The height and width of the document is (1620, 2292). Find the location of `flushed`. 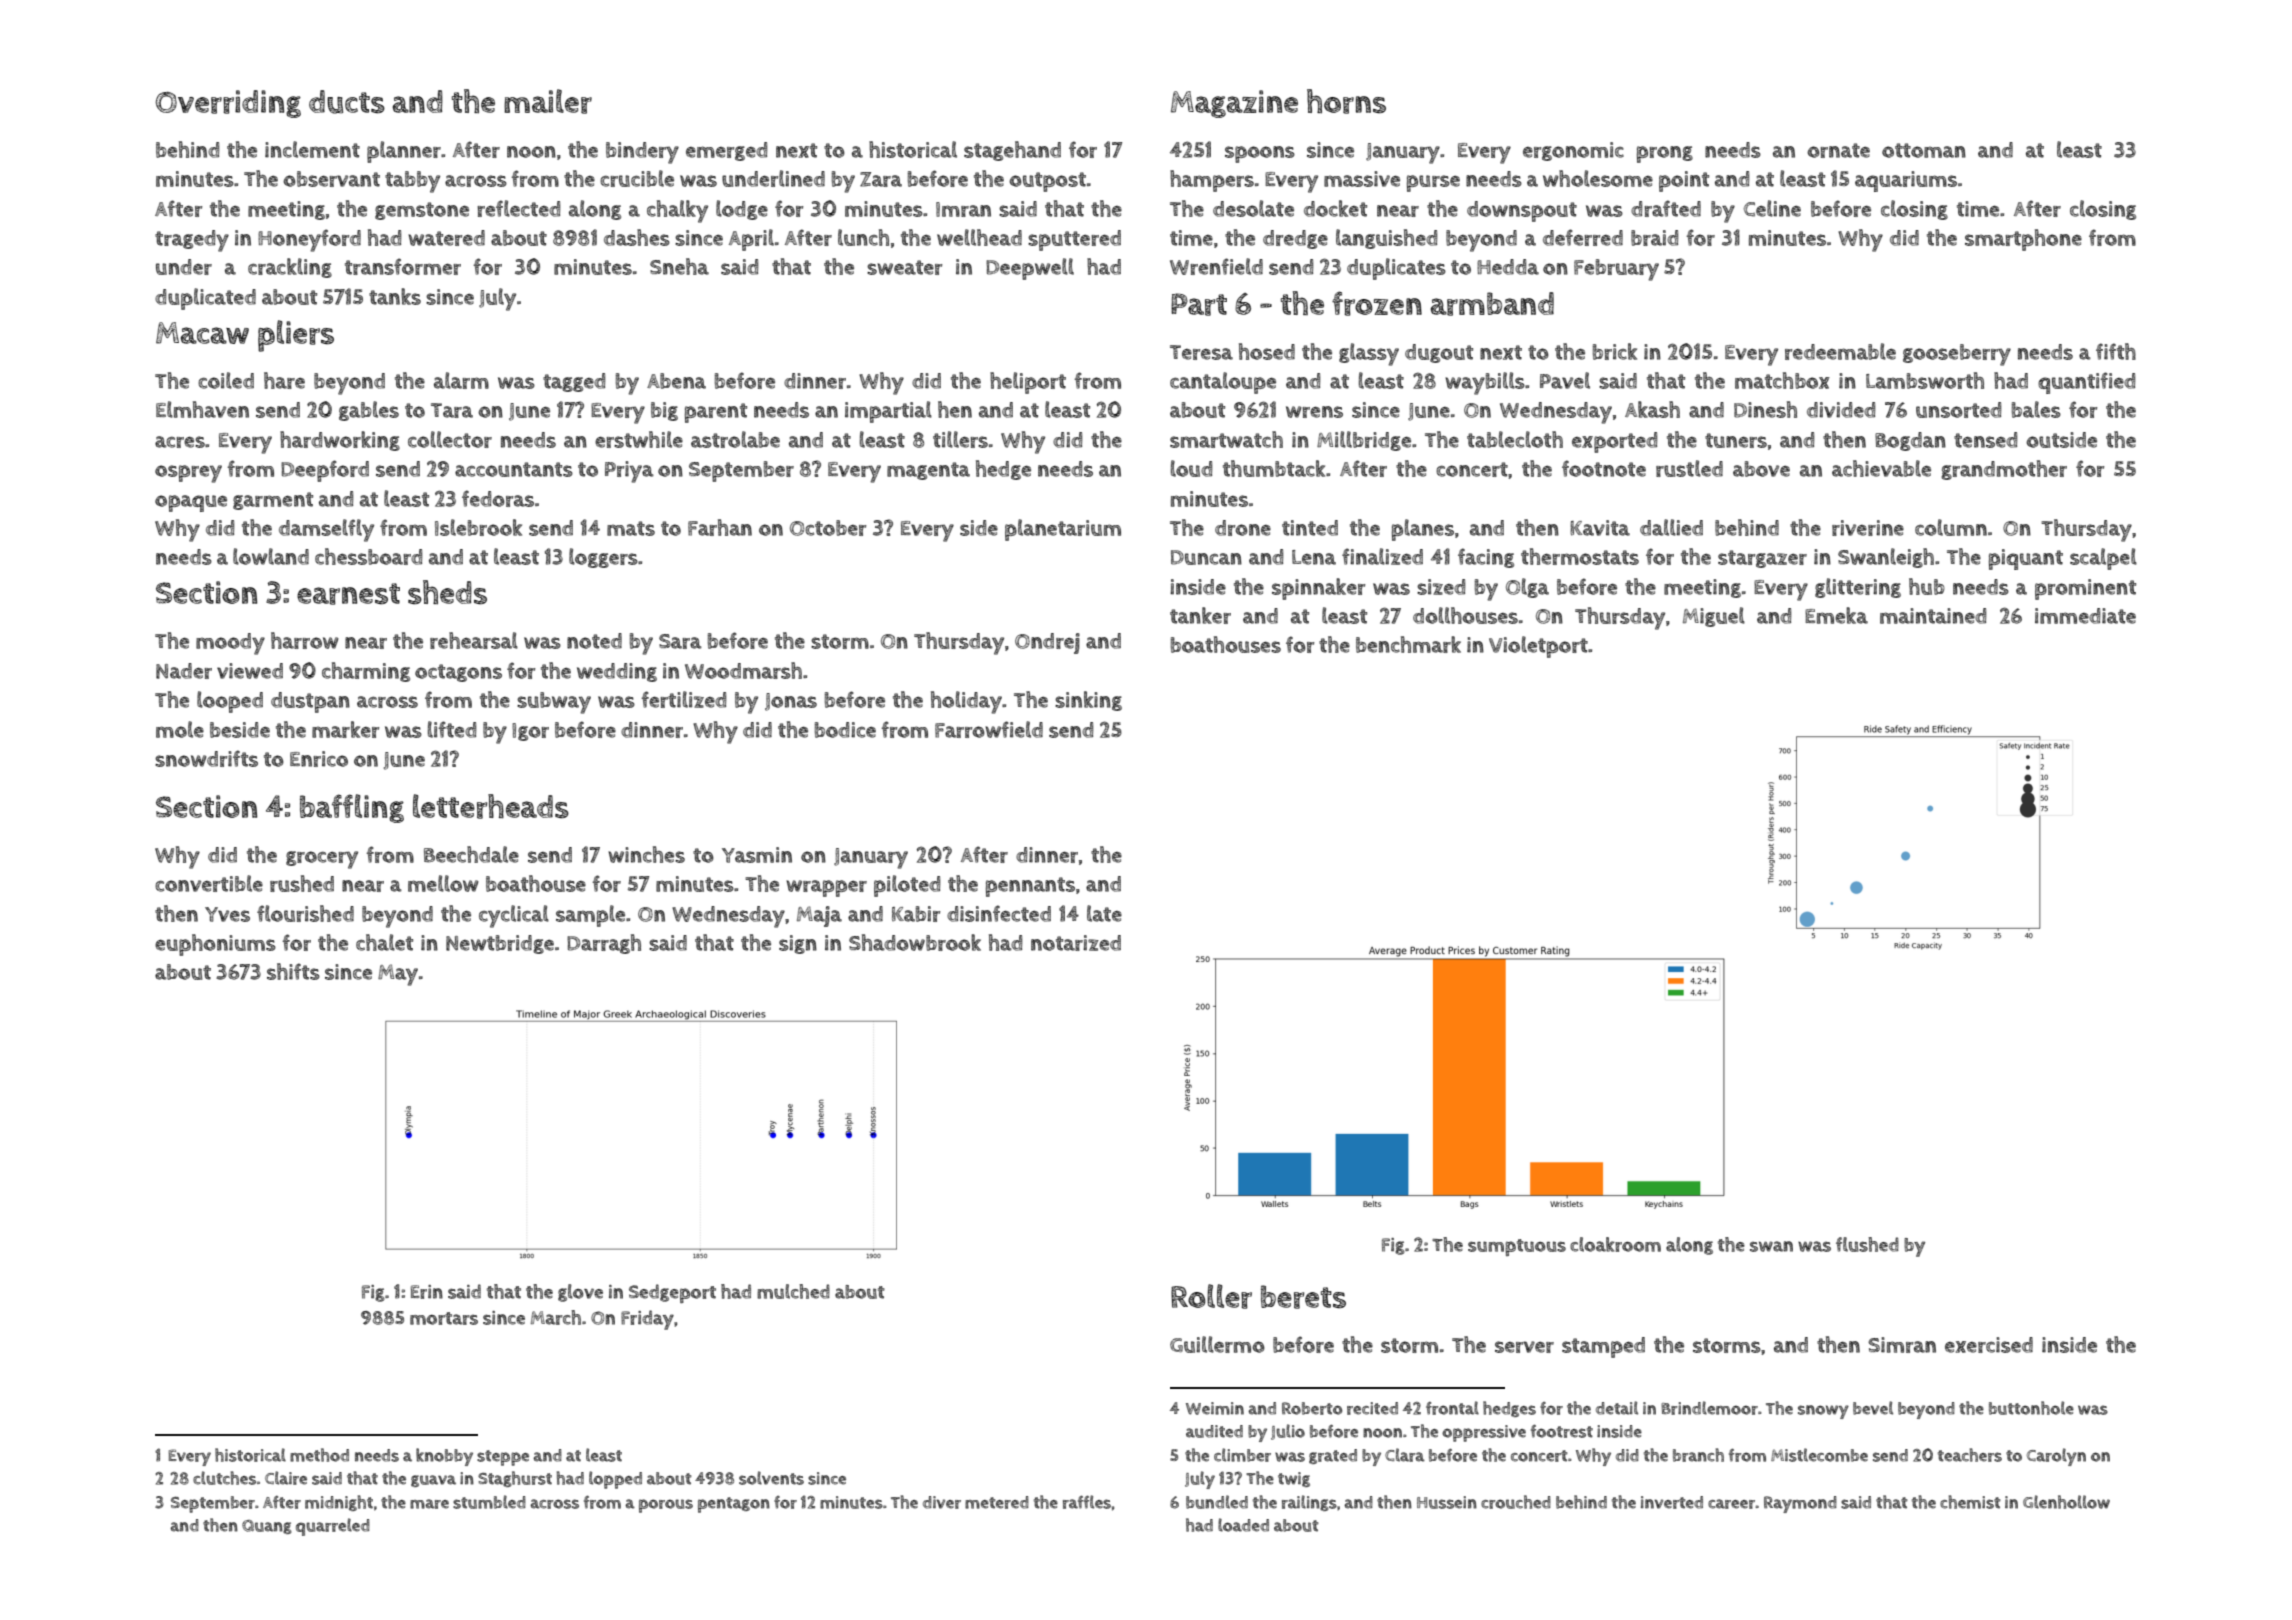

flushed is located at coordinates (1867, 1244).
